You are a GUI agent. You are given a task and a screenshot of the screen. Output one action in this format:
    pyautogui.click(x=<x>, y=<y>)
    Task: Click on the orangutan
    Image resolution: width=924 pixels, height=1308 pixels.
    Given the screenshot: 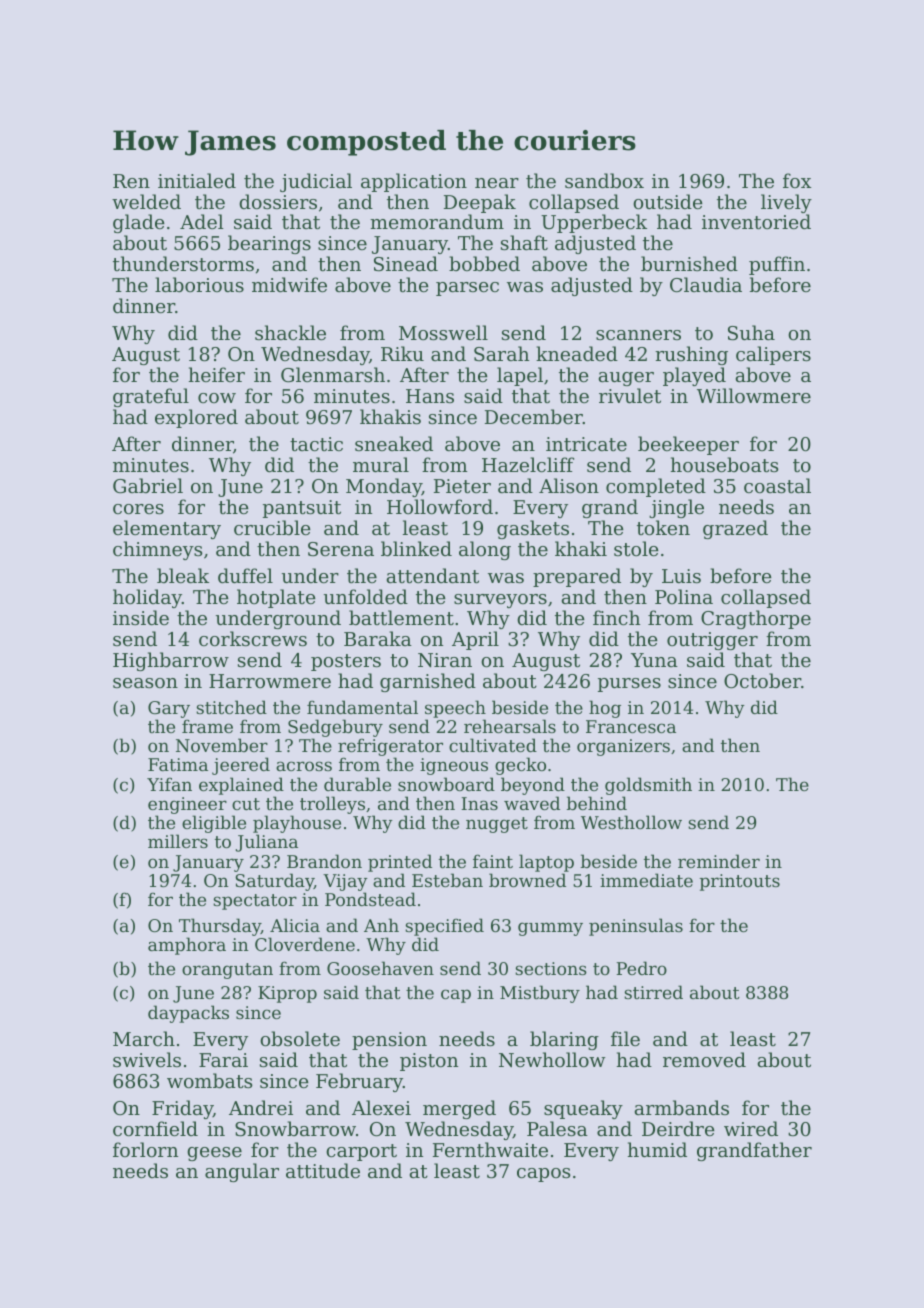 What is the action you would take?
    pyautogui.click(x=227, y=971)
